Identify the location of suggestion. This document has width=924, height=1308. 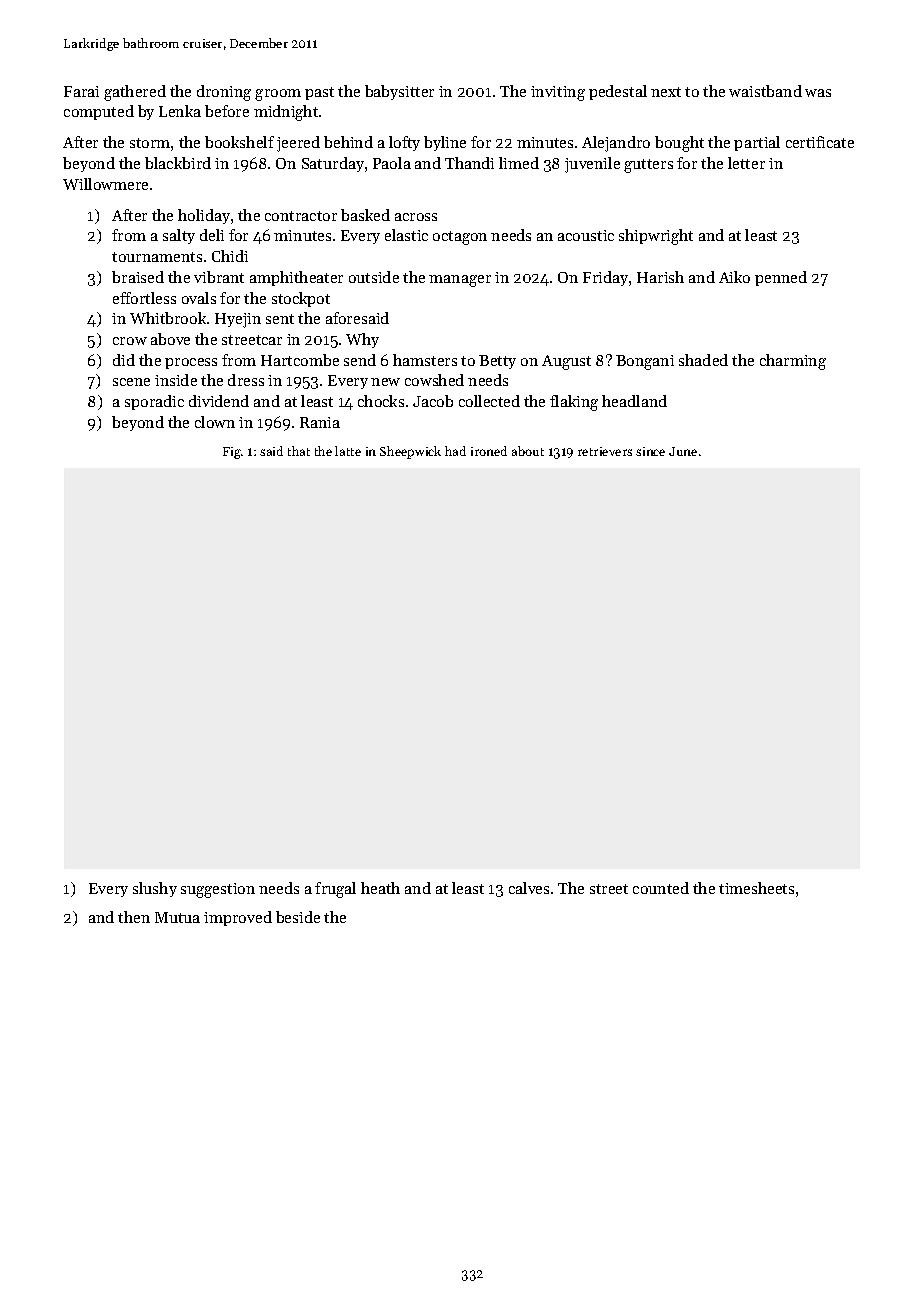
(218, 890).
